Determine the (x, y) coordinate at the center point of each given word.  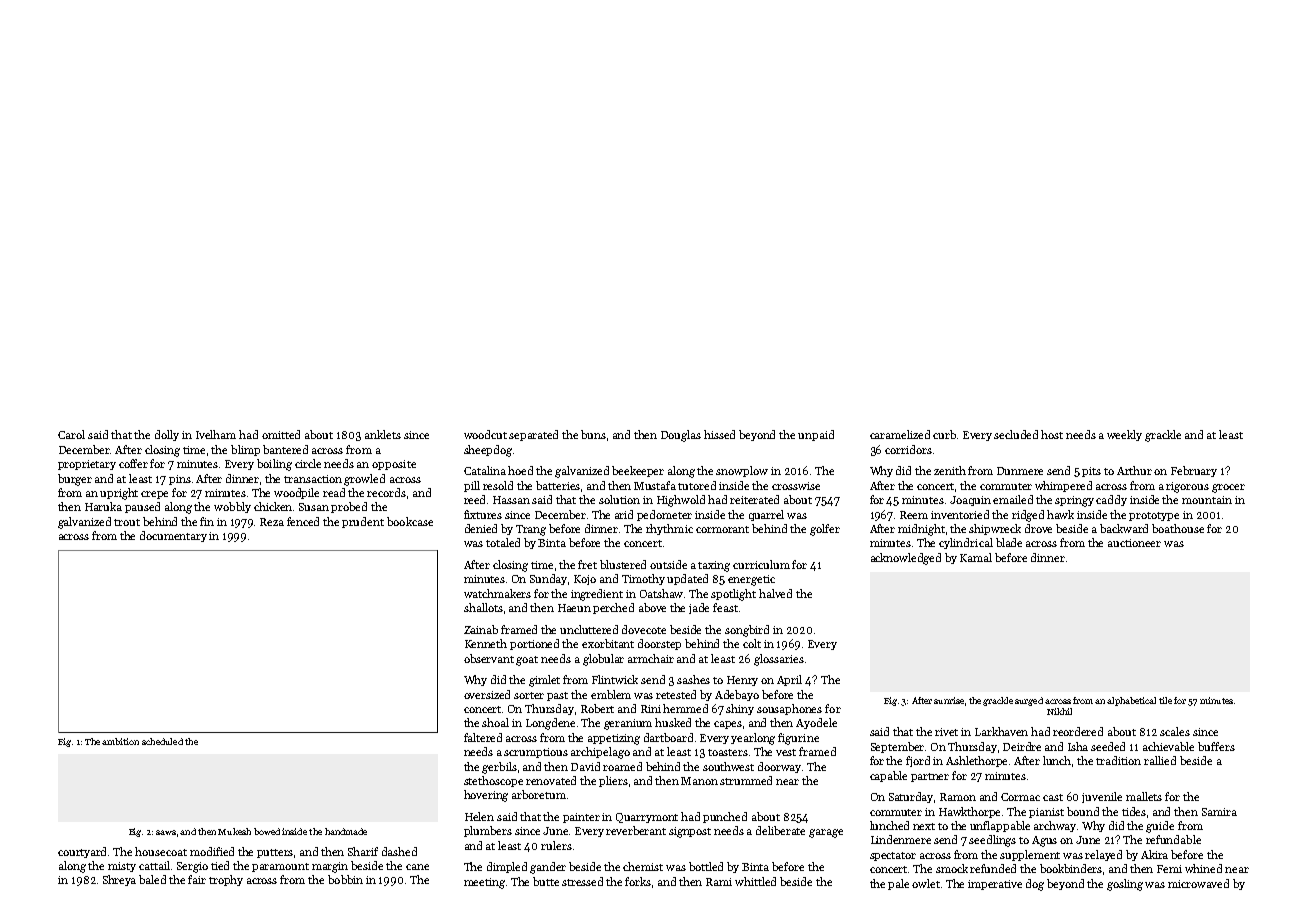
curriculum (761, 564)
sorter (529, 695)
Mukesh (234, 831)
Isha (1078, 746)
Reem (914, 515)
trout (127, 522)
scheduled (162, 741)
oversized (487, 694)
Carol (71, 434)
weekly (1124, 435)
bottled (706, 866)
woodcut (485, 434)
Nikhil (1059, 711)
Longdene (550, 724)
